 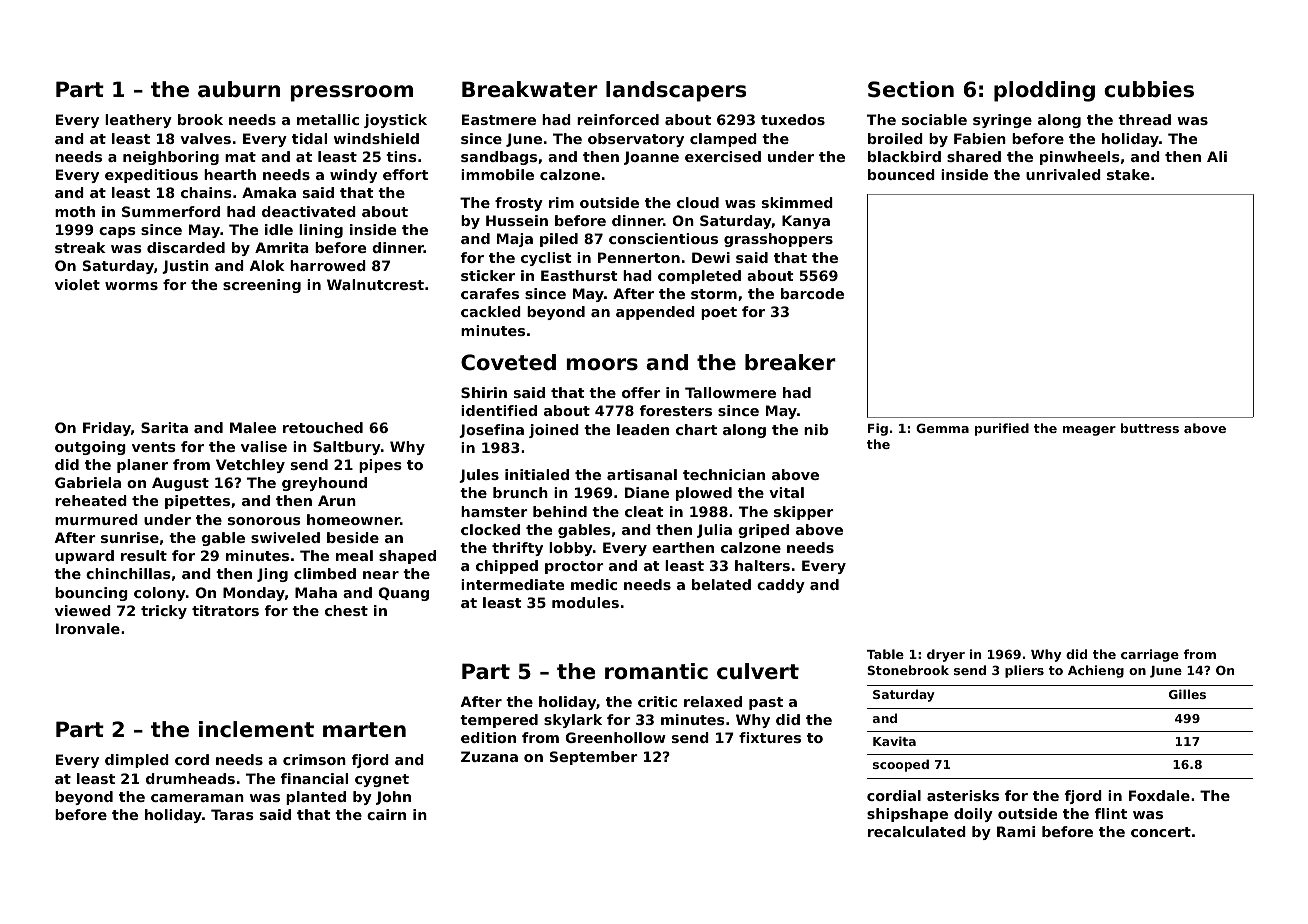 I want to click on immobile, so click(x=497, y=174).
